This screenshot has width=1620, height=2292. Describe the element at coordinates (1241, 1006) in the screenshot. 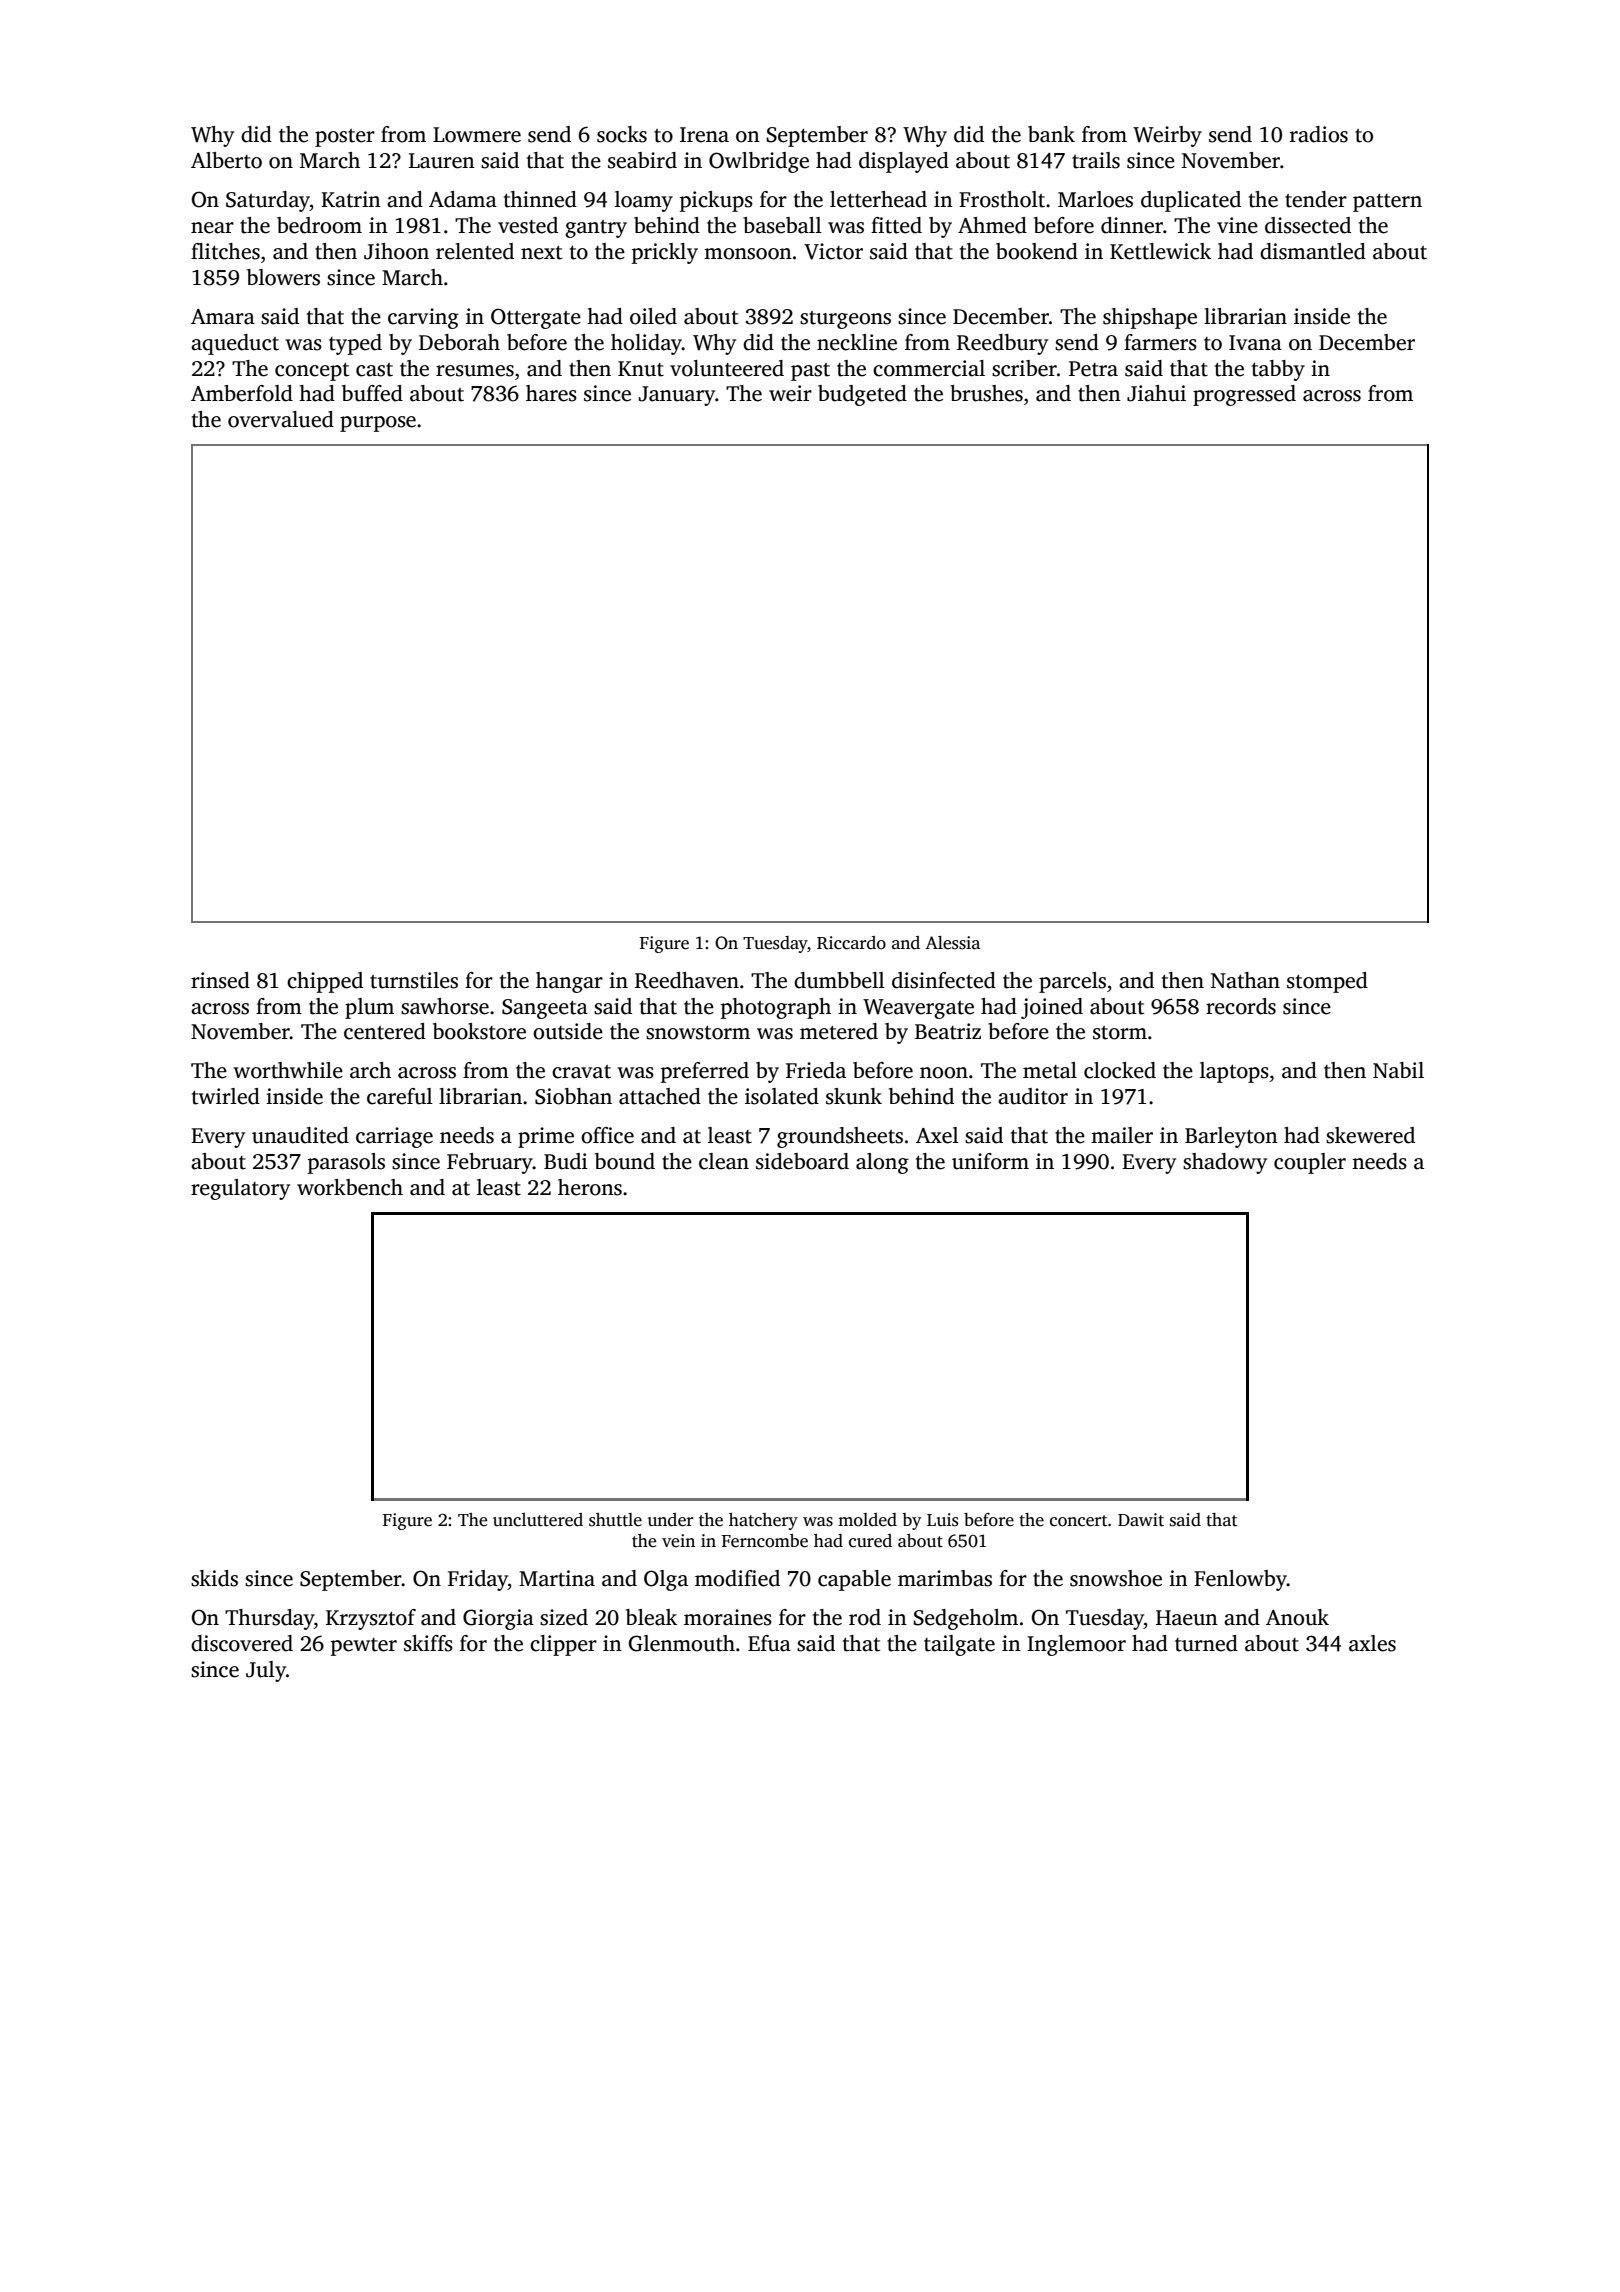

I see `records` at that location.
